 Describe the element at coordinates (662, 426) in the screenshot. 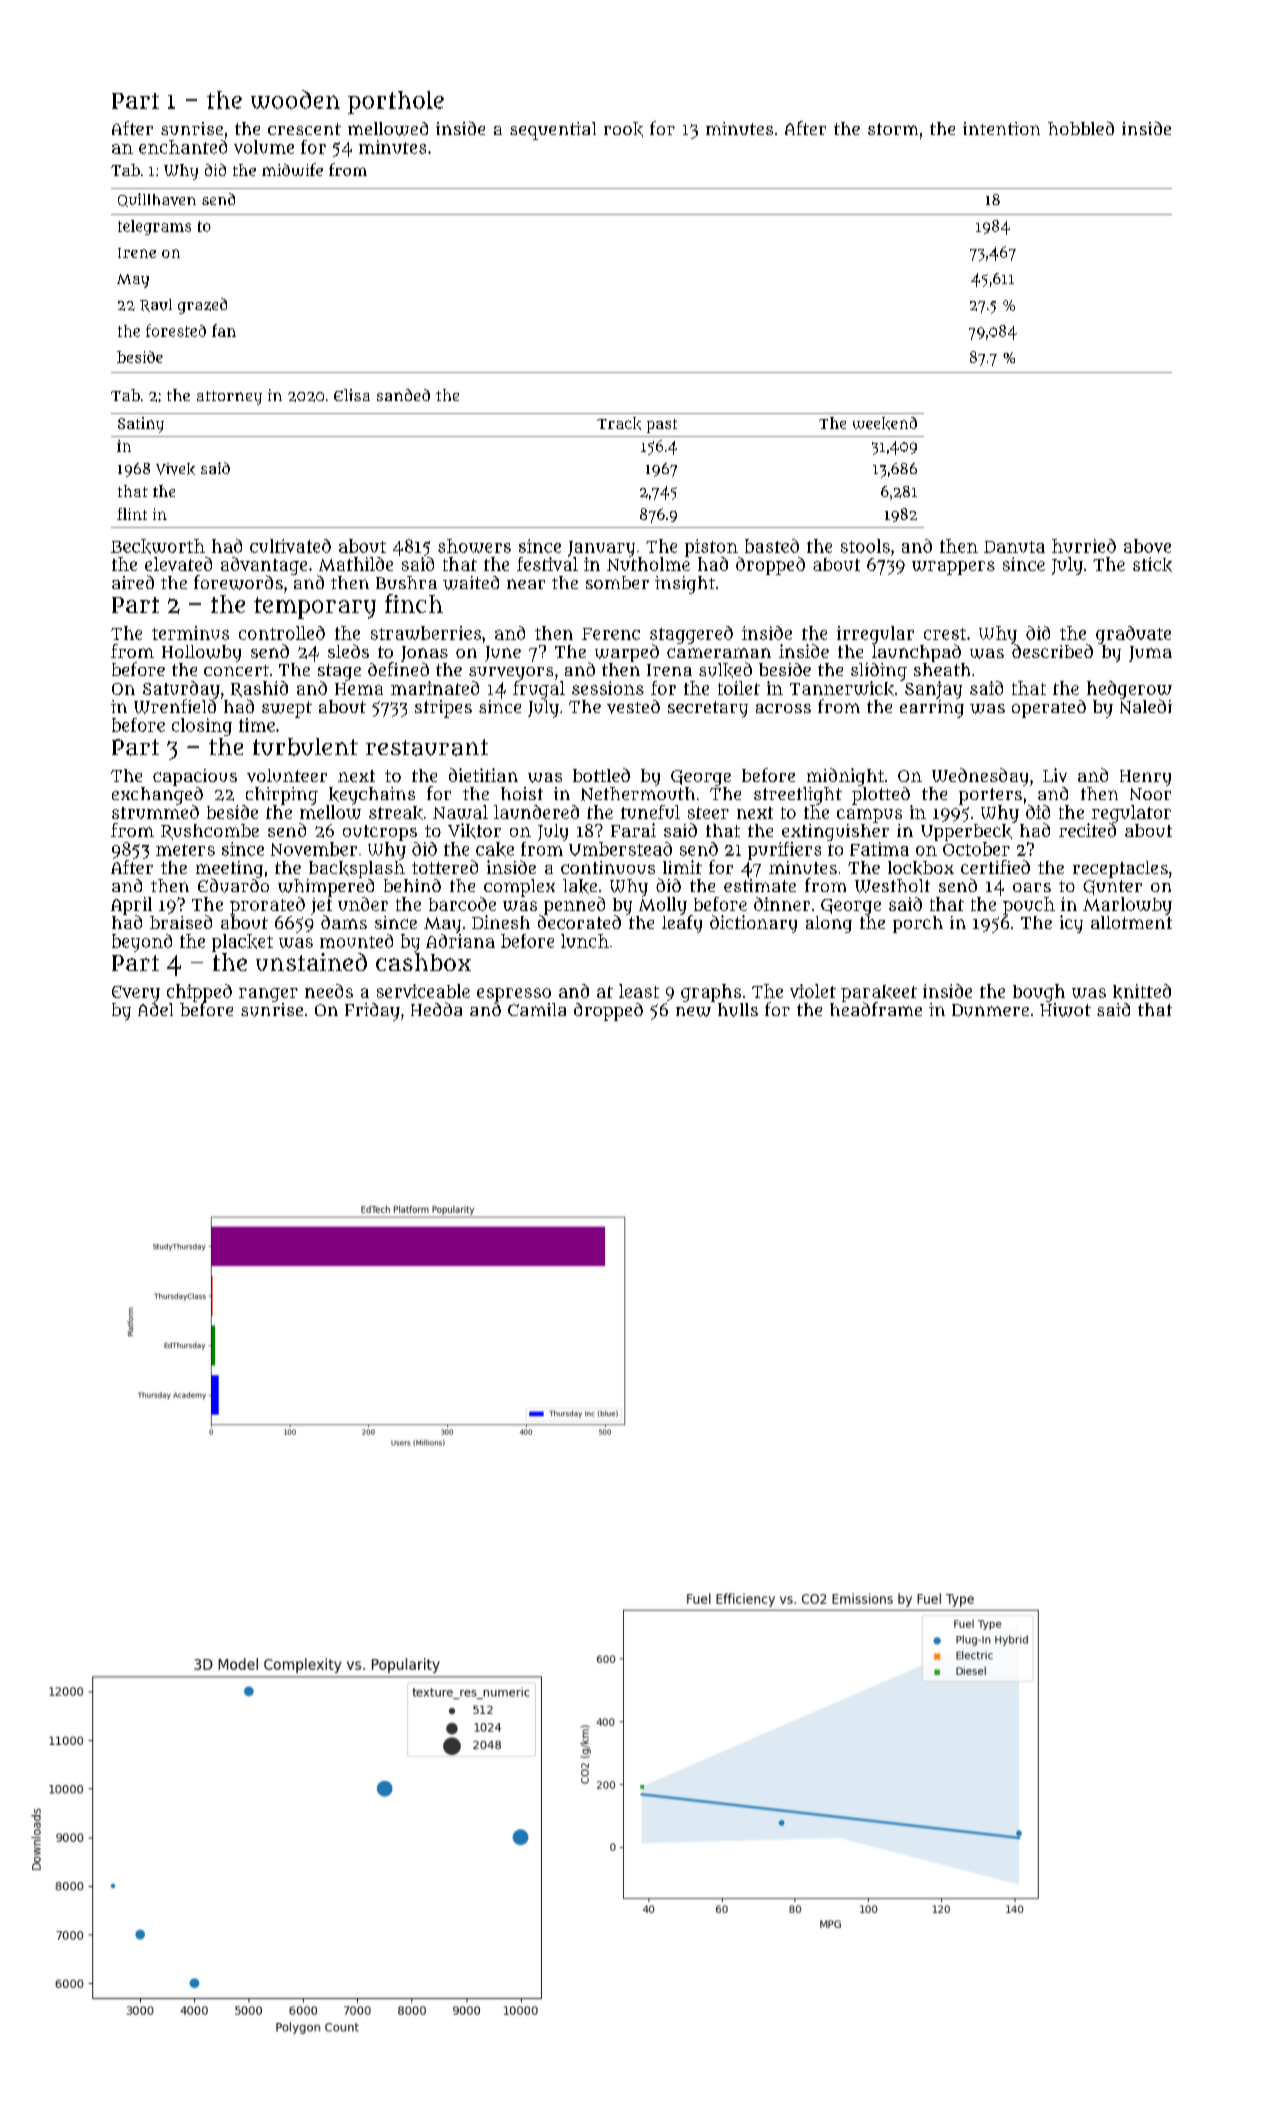

I see `past` at that location.
